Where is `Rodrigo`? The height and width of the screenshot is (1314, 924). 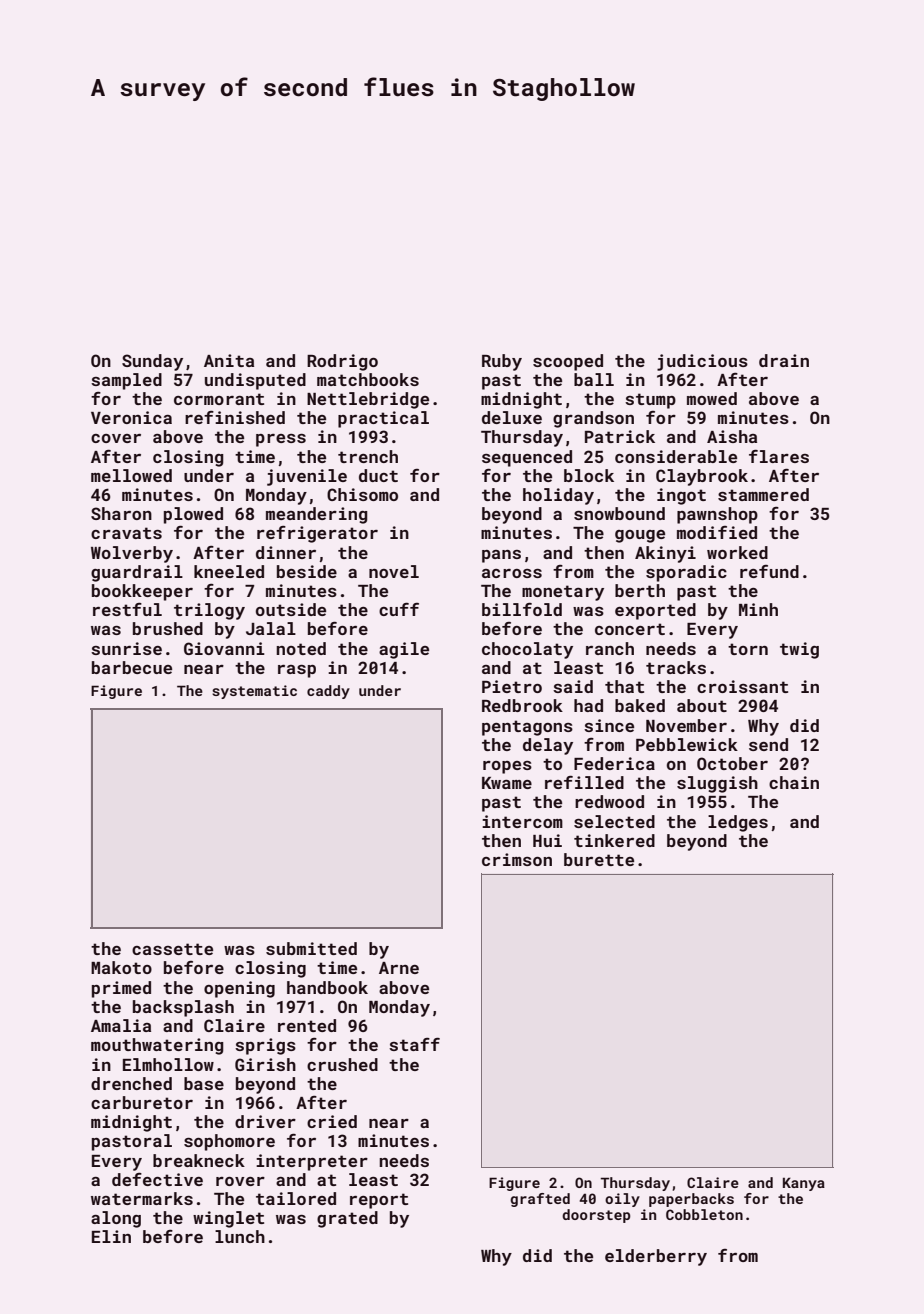
Rodrigo is located at coordinates (342, 362).
